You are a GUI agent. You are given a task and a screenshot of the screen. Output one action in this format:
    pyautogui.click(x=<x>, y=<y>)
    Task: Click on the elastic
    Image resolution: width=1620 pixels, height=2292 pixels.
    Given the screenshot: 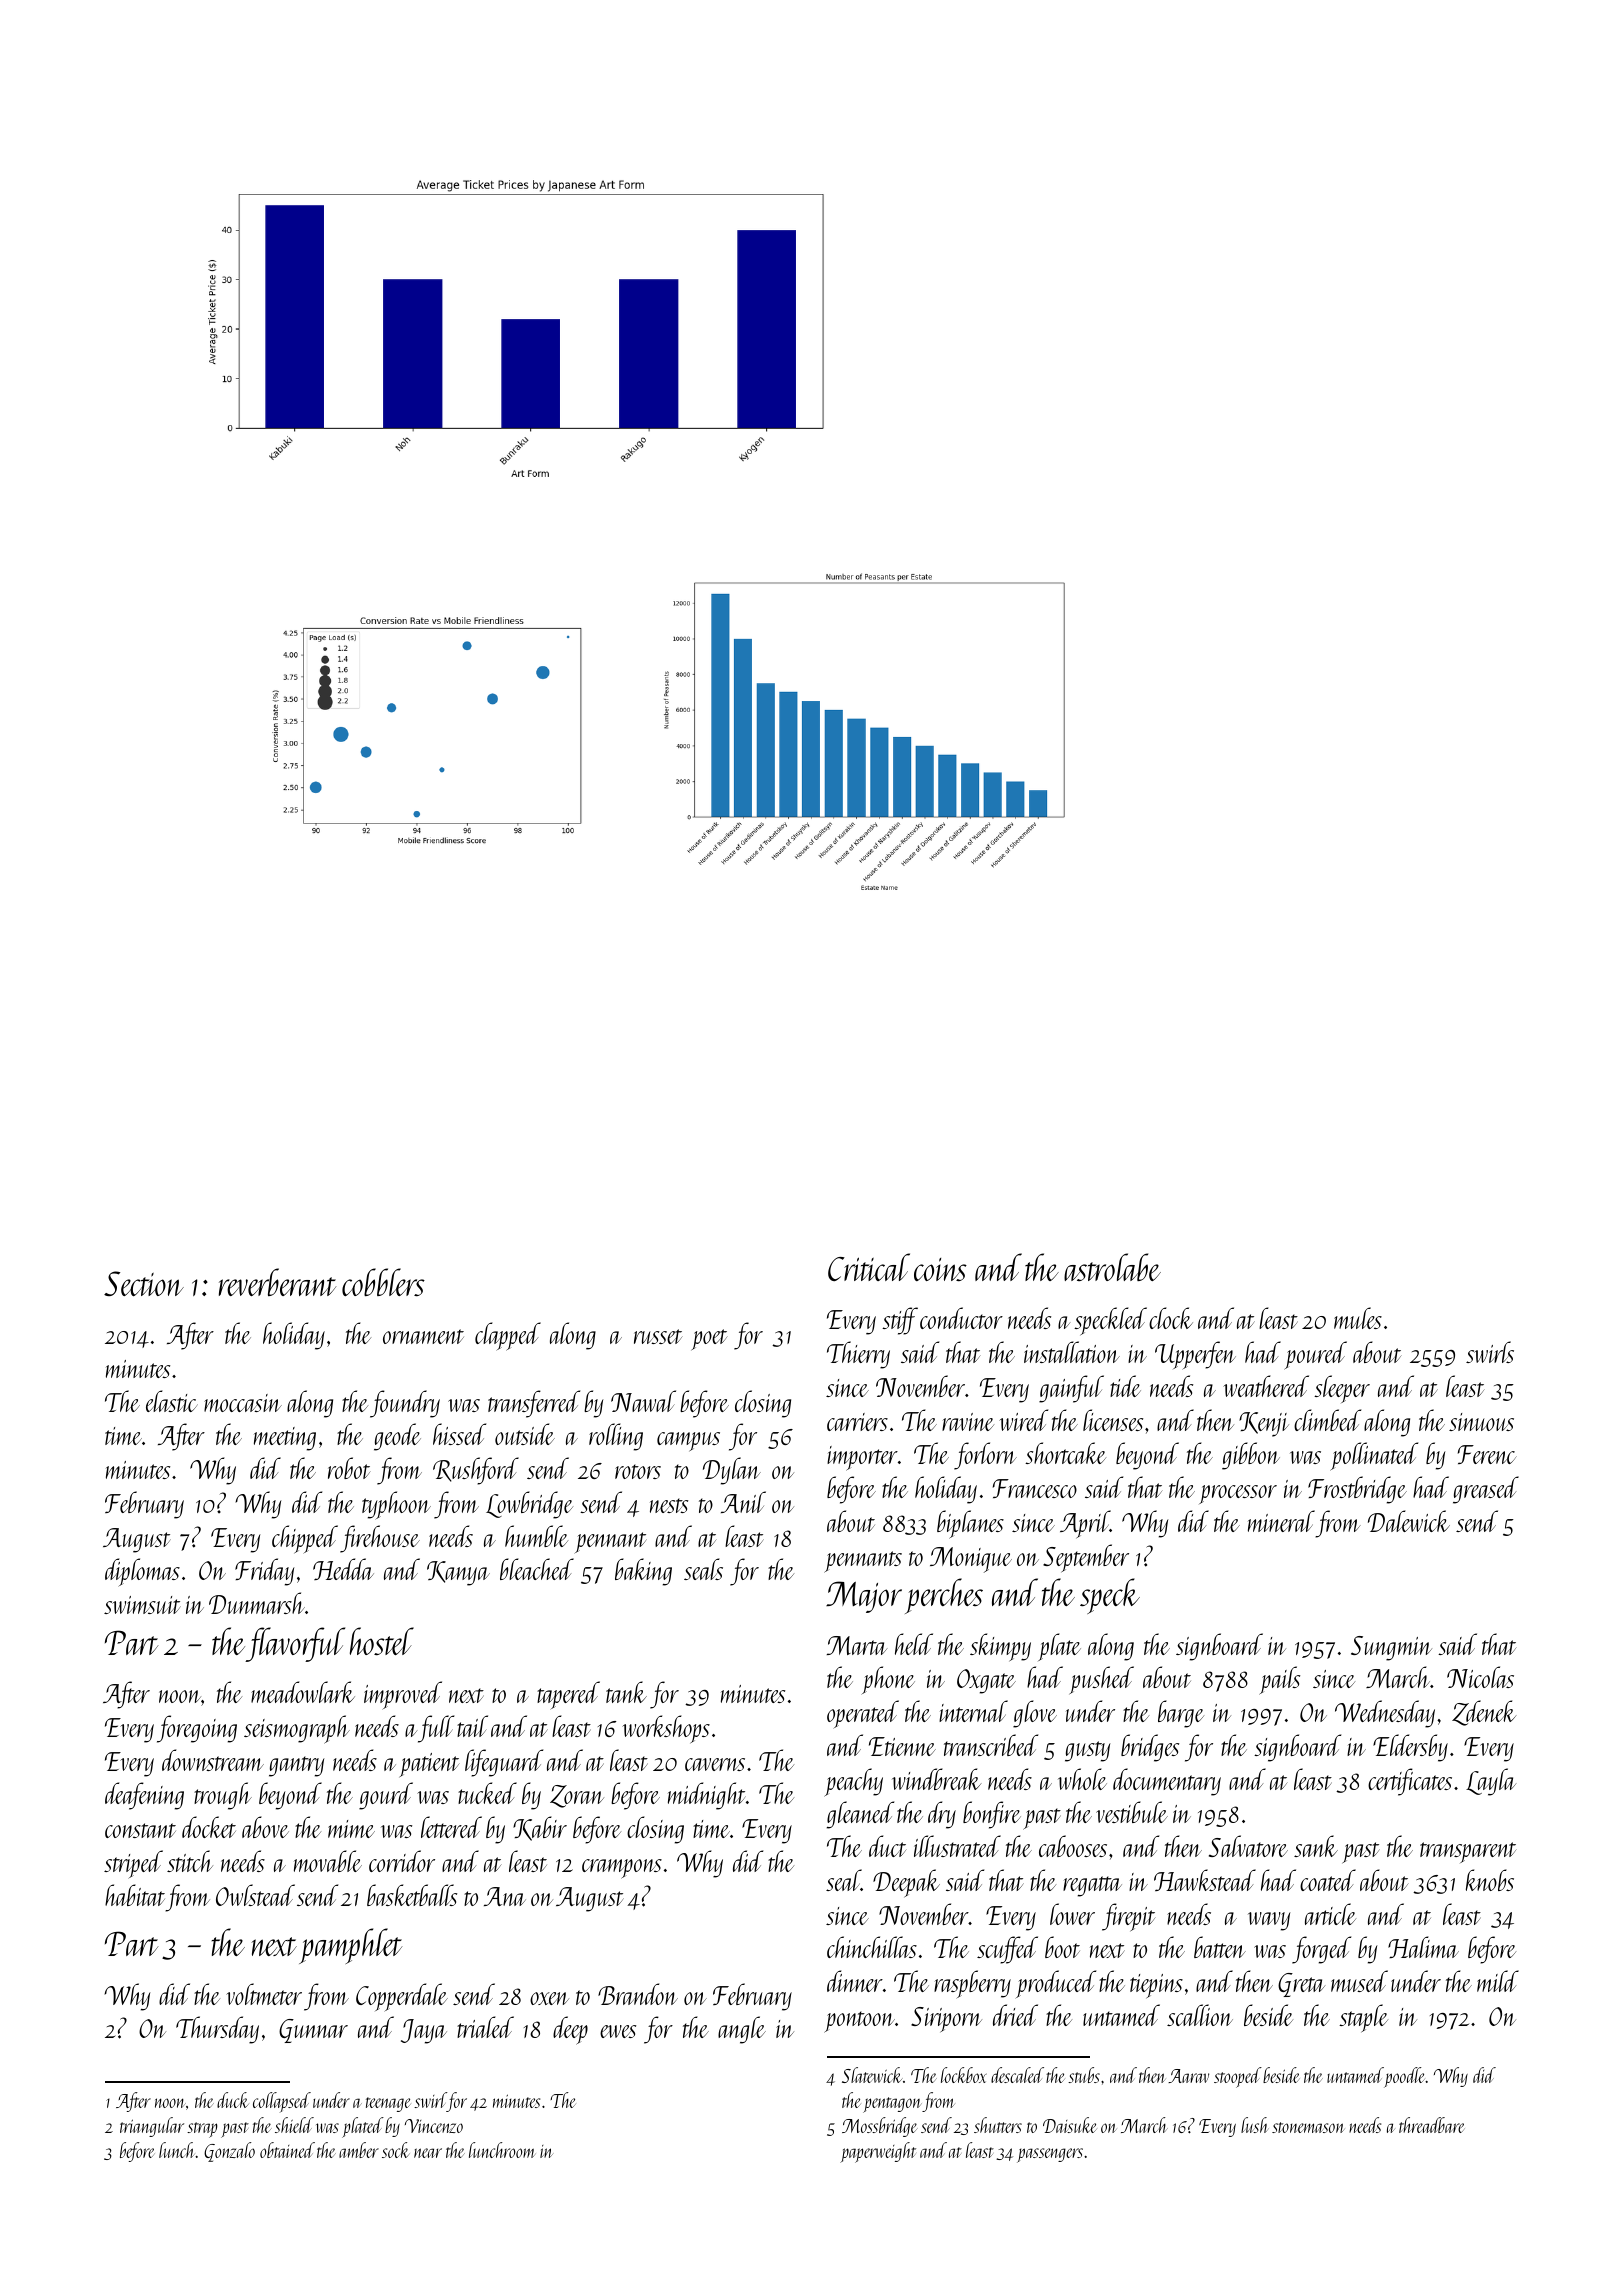 What is the action you would take?
    pyautogui.click(x=172, y=1401)
